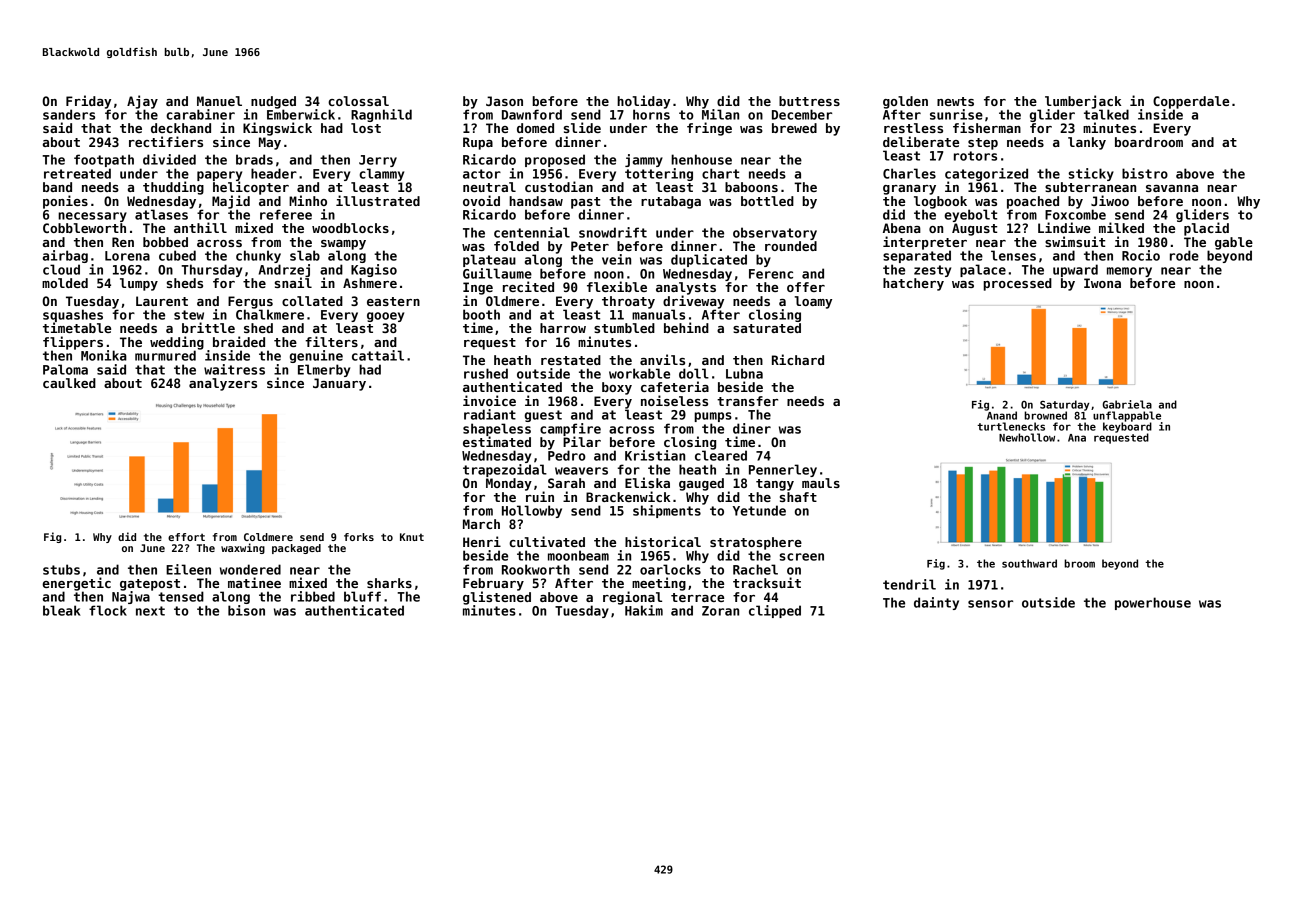  Describe the element at coordinates (925, 243) in the page. I see `interpreter` at that location.
